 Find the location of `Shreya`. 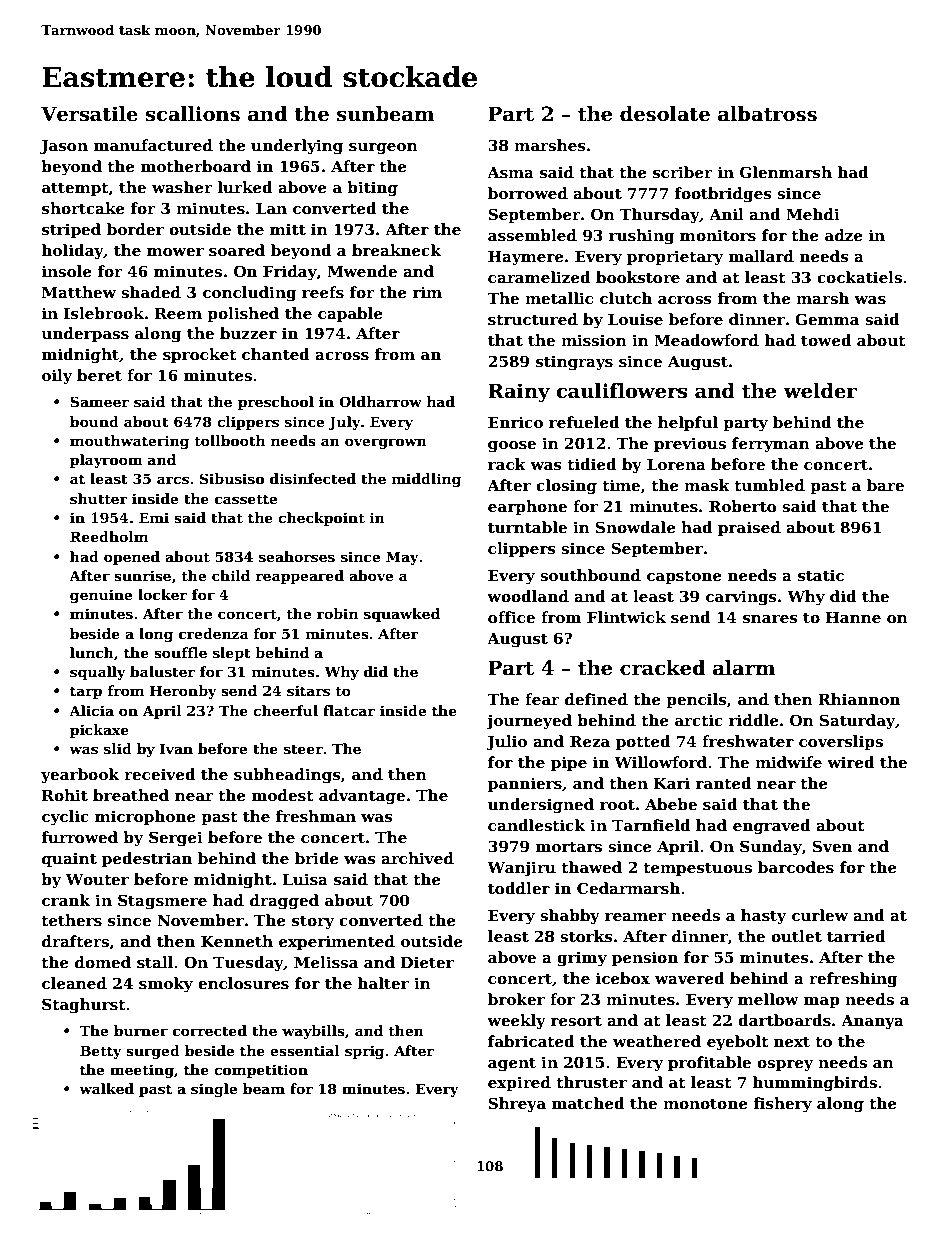

Shreya is located at coordinates (517, 1105).
